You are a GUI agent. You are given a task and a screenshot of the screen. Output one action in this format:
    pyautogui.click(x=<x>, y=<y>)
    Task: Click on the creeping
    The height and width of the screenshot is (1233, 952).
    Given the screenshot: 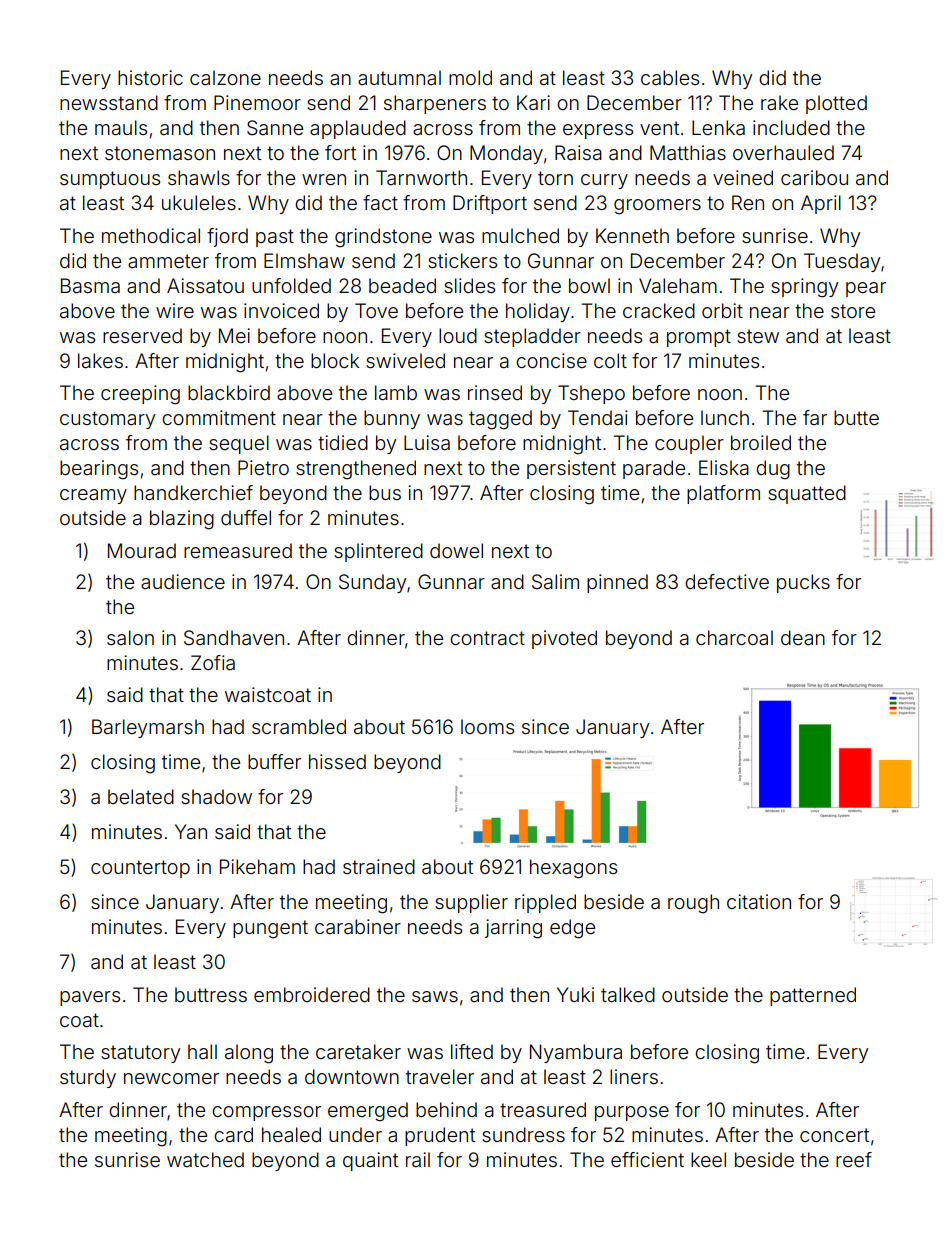 What is the action you would take?
    pyautogui.click(x=140, y=395)
